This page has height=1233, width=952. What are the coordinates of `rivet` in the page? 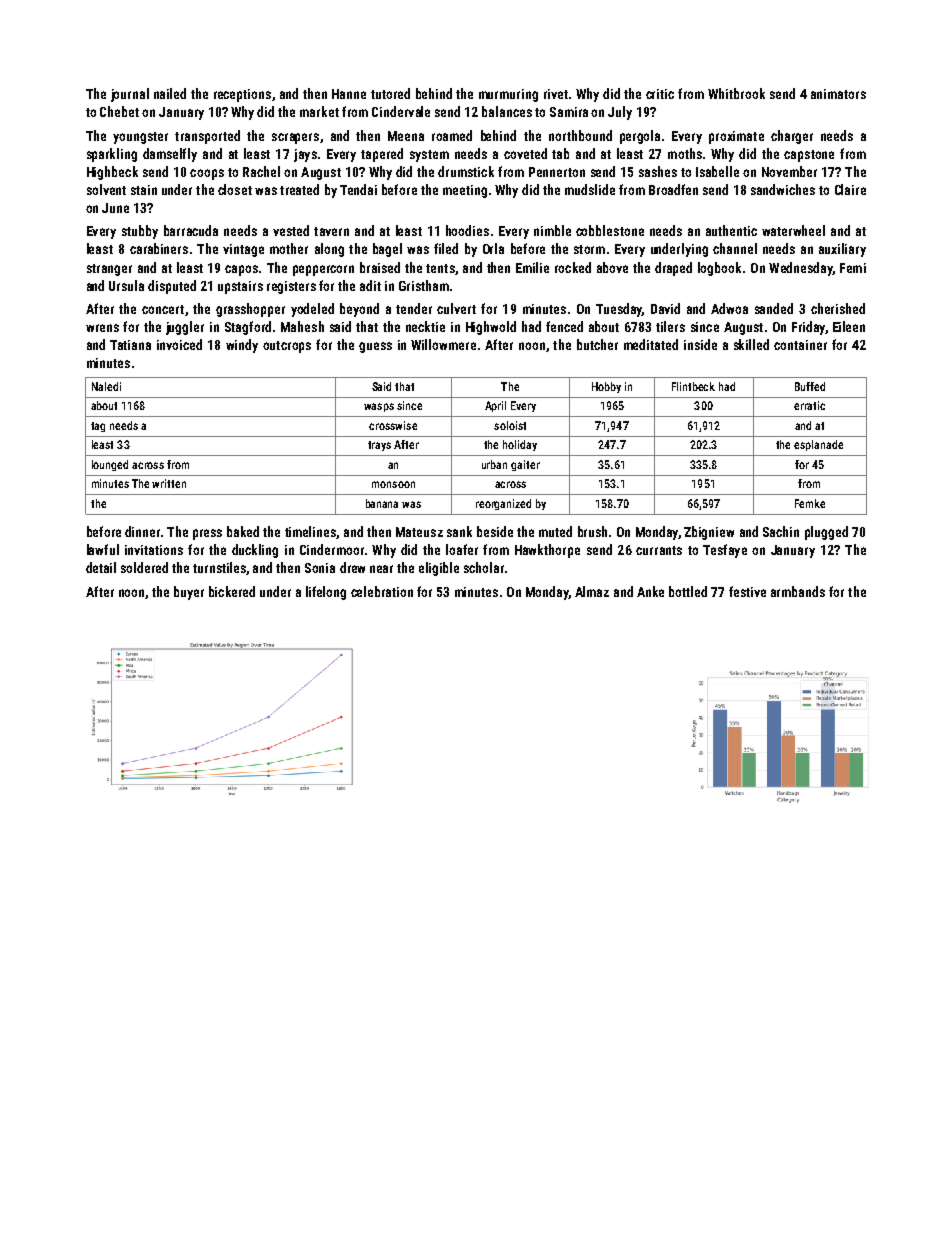 It's located at (556, 94).
